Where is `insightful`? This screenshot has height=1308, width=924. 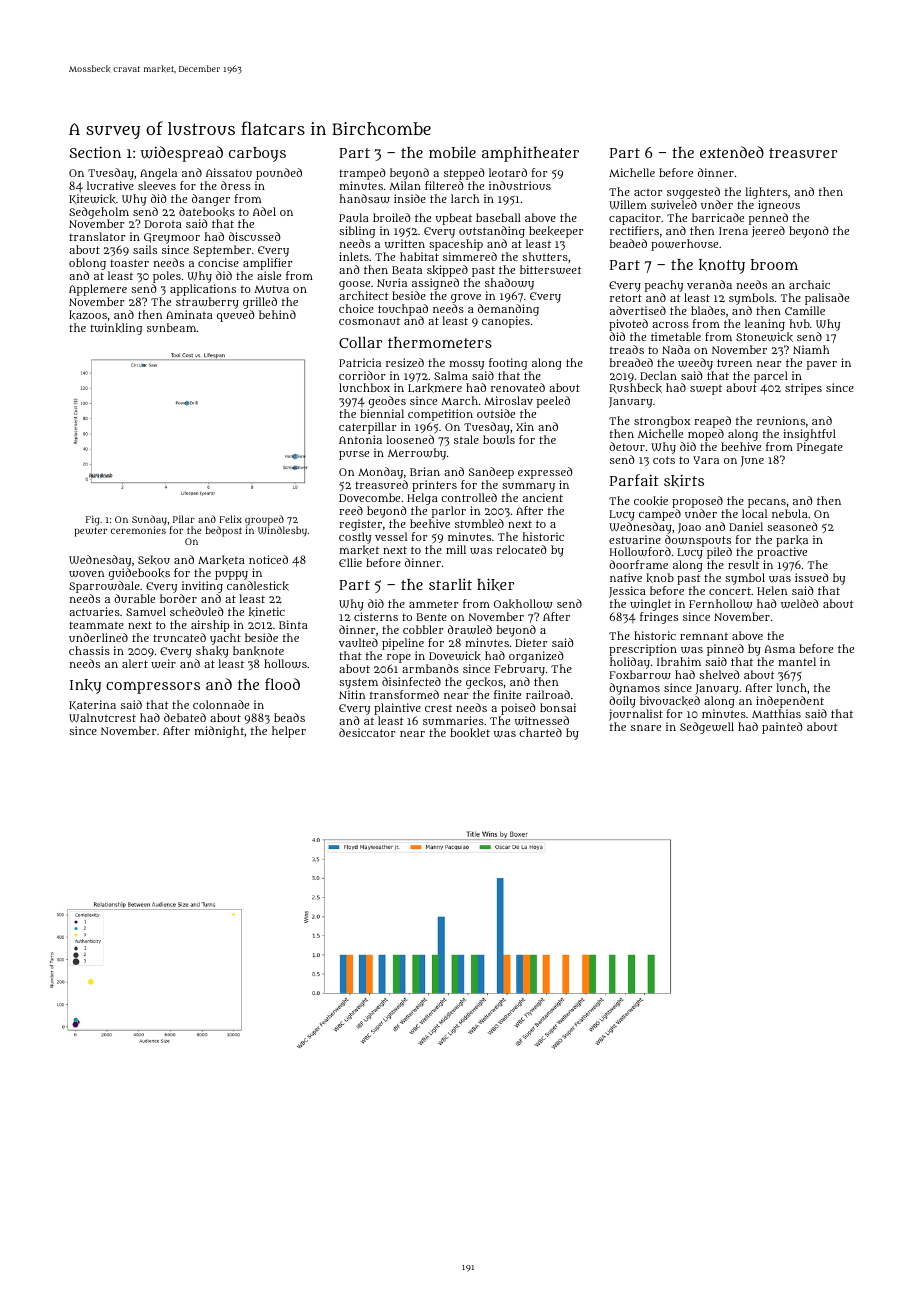 insightful is located at coordinates (809, 435).
